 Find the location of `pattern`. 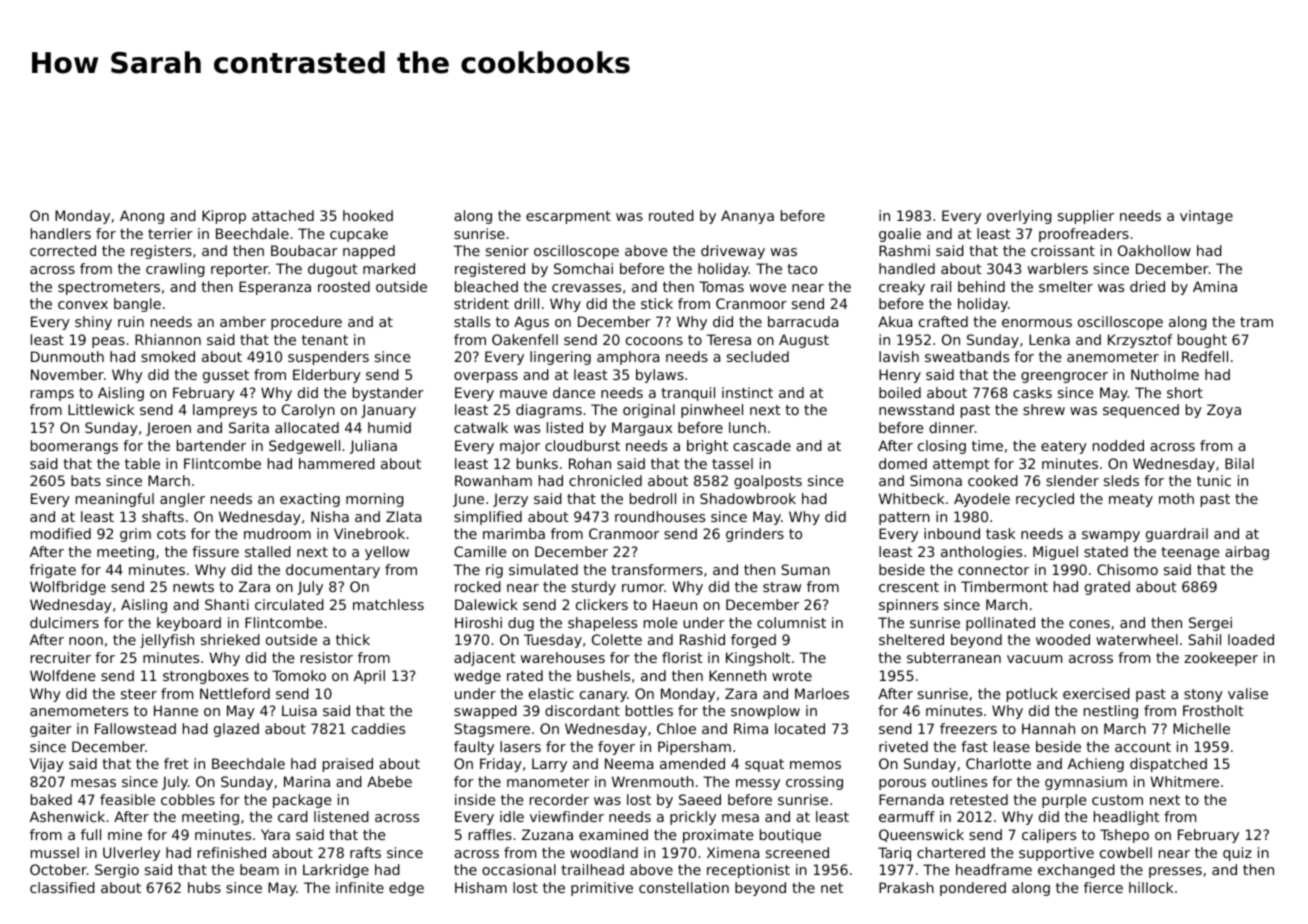

pattern is located at coordinates (904, 518).
